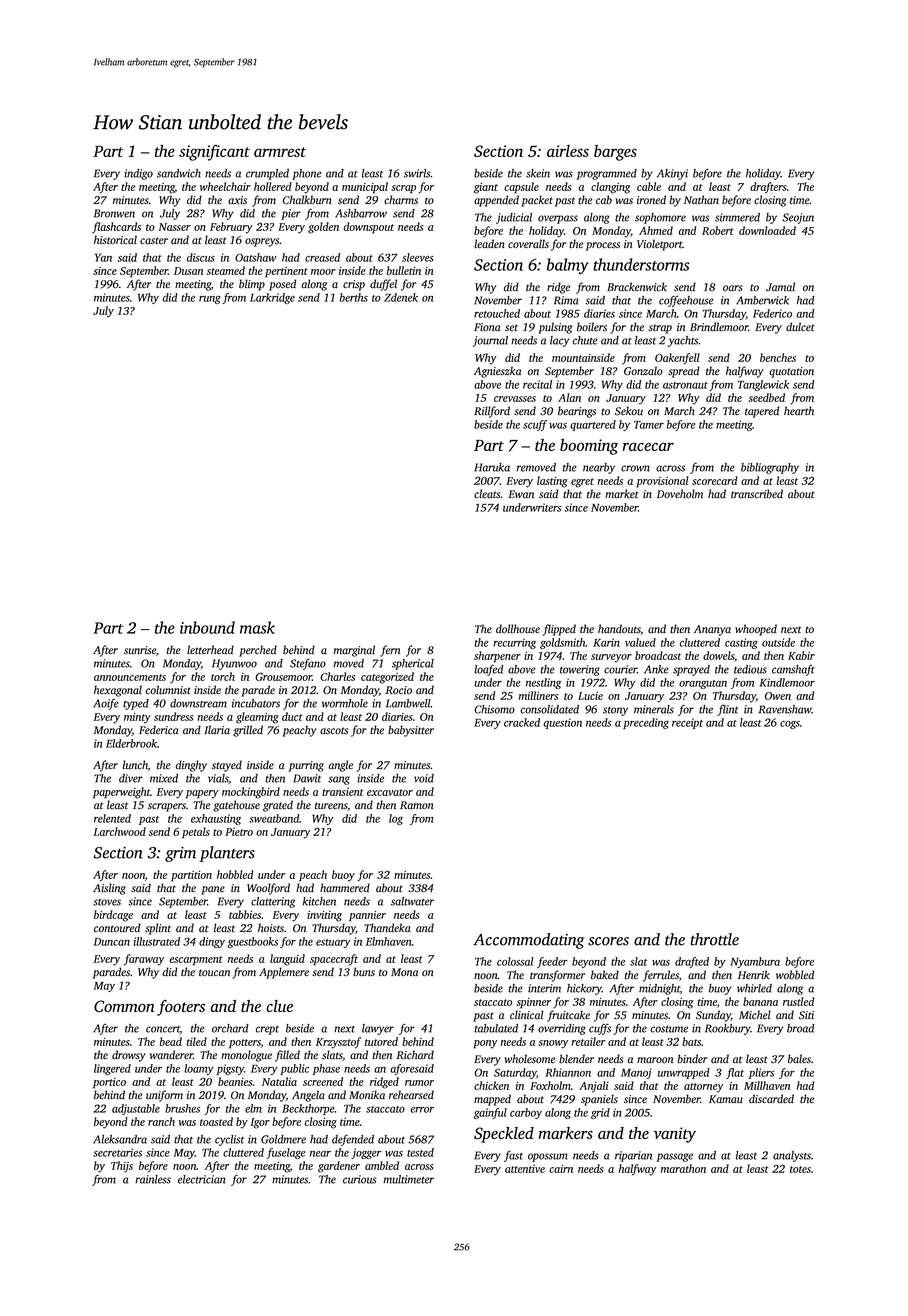 The height and width of the screenshot is (1316, 908). Describe the element at coordinates (210, 300) in the screenshot. I see `rung` at that location.
